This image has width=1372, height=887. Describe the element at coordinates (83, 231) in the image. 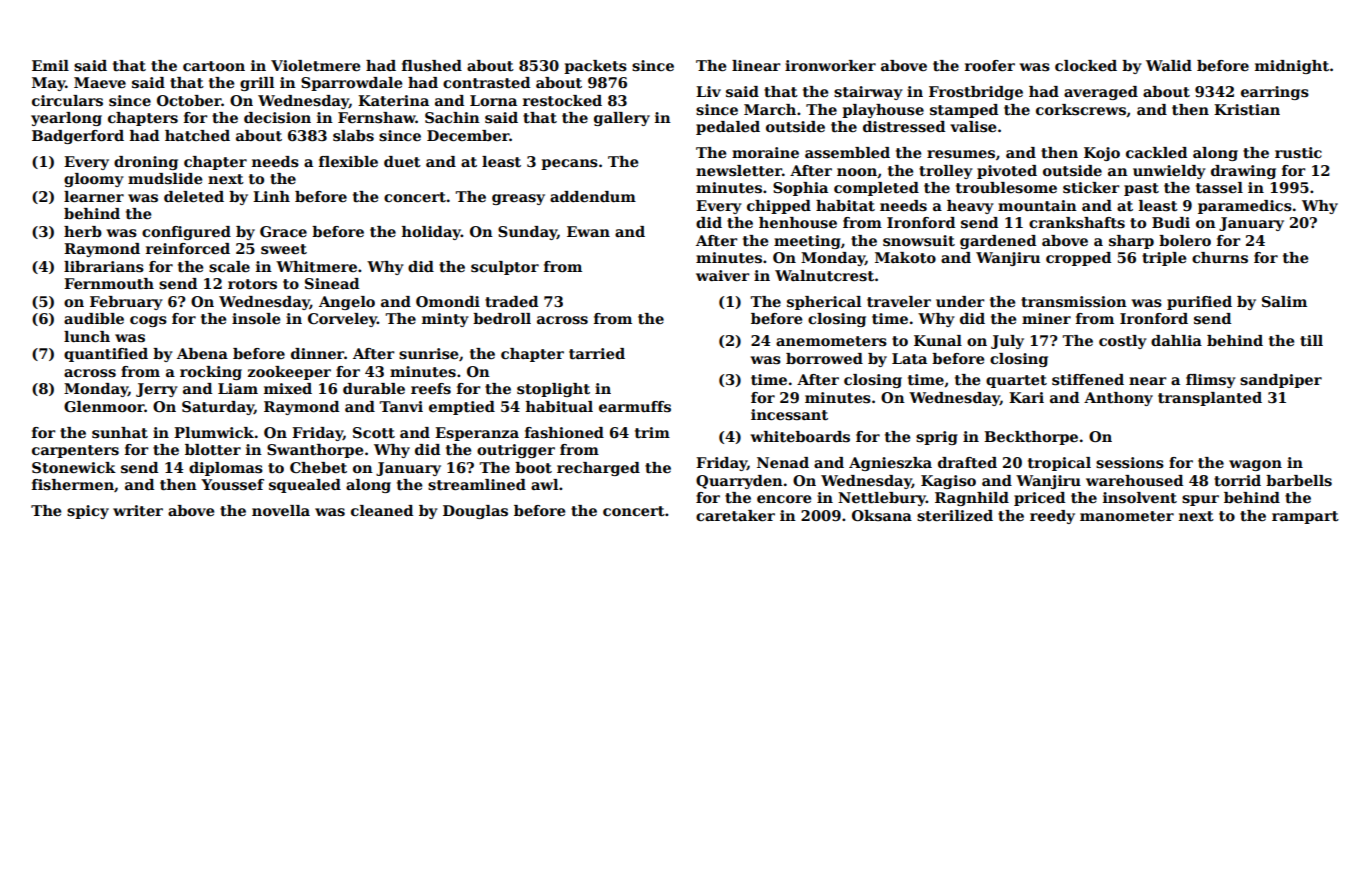

I see `herb` at that location.
